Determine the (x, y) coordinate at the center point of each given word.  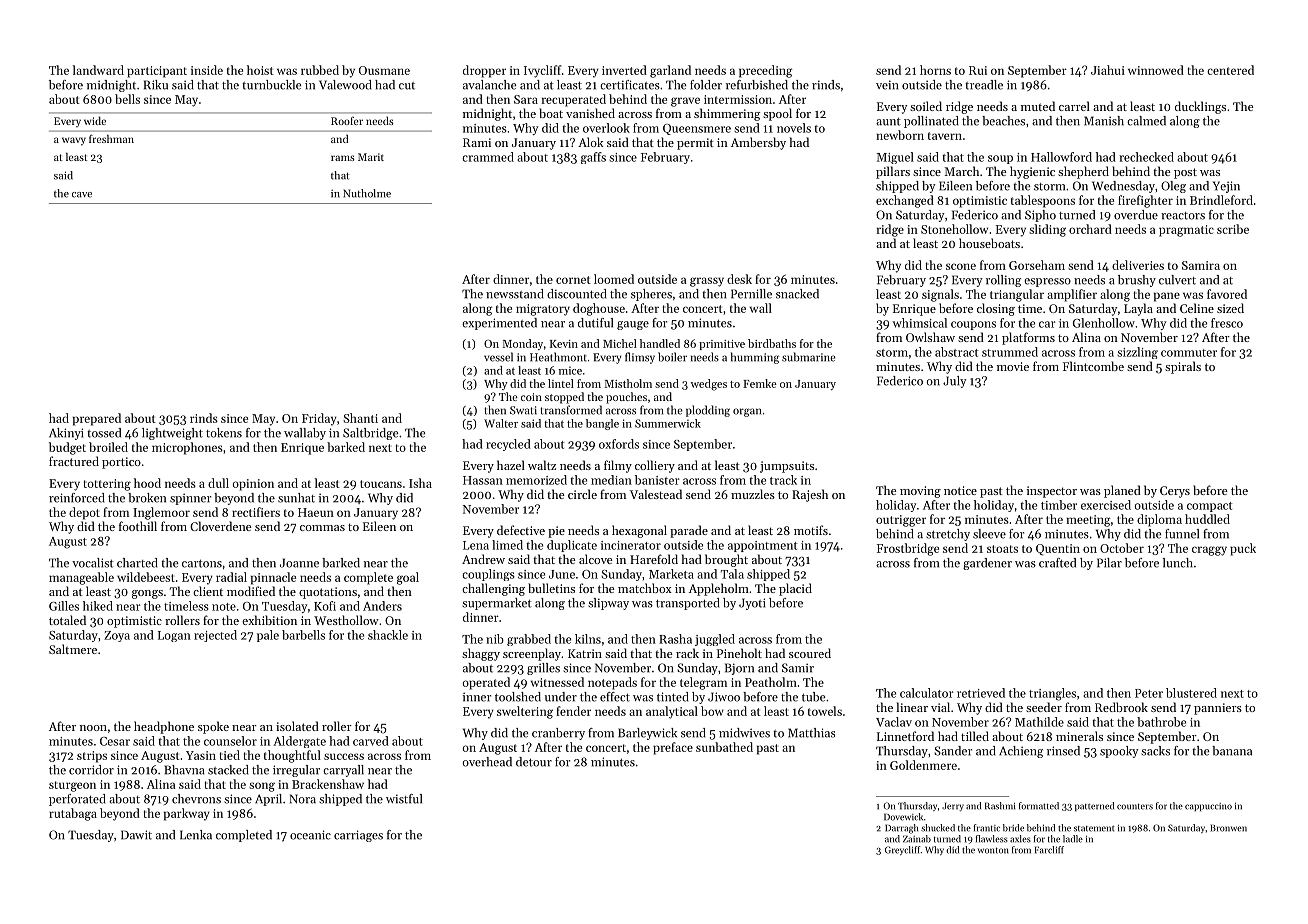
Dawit (136, 835)
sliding (1047, 230)
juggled (715, 640)
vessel (498, 357)
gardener (987, 564)
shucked (938, 828)
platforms (1028, 338)
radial (231, 577)
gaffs (593, 158)
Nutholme (367, 193)
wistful (404, 799)
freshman (111, 138)
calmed (1146, 121)
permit (695, 144)
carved (371, 741)
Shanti (360, 418)
